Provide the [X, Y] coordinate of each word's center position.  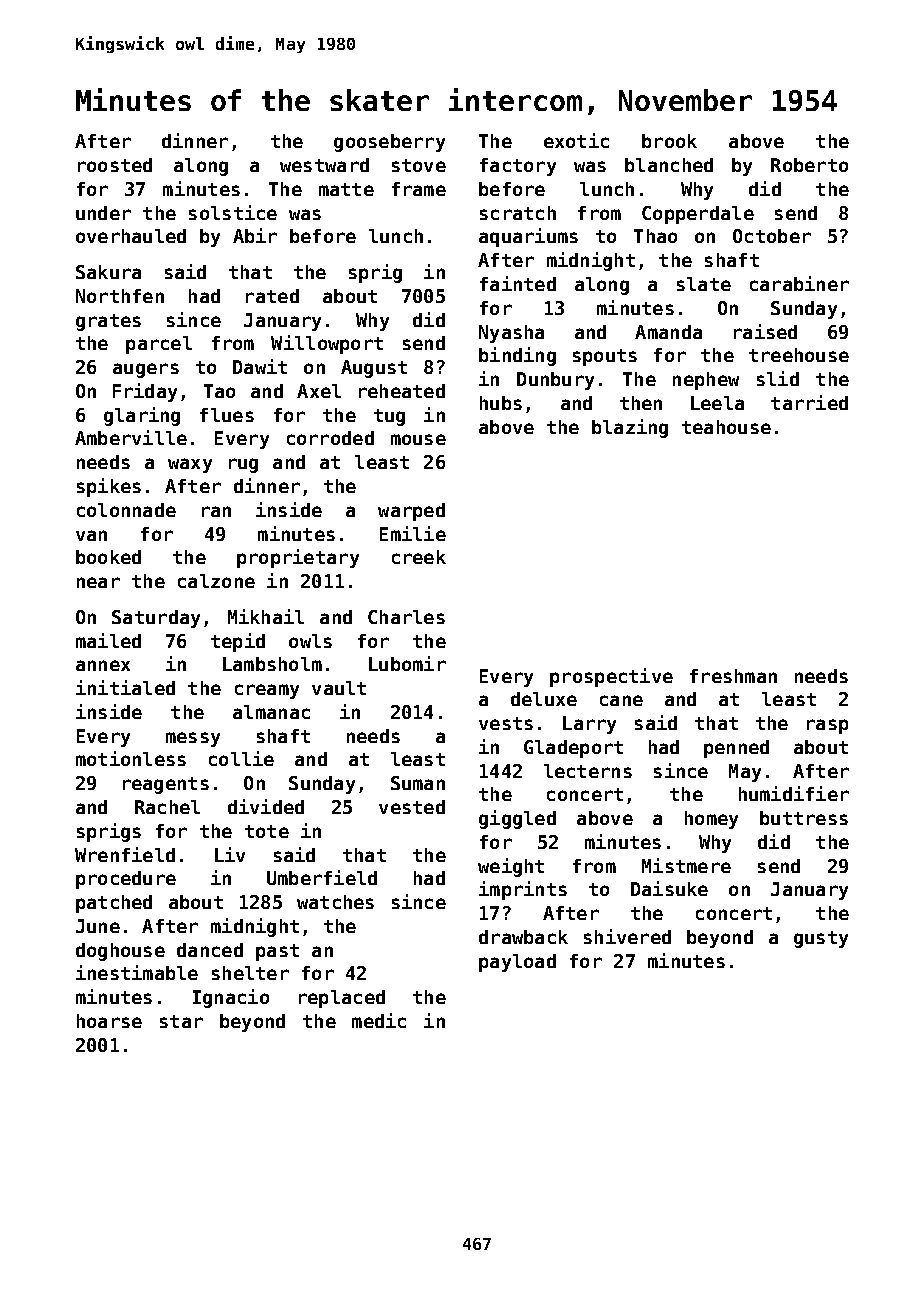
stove [419, 165]
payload [517, 963]
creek [419, 557]
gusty [821, 939]
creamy [267, 691]
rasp [827, 726]
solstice [233, 212]
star [181, 1021]
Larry [589, 725]
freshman [733, 676]
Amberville [131, 437]
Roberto [809, 165]
